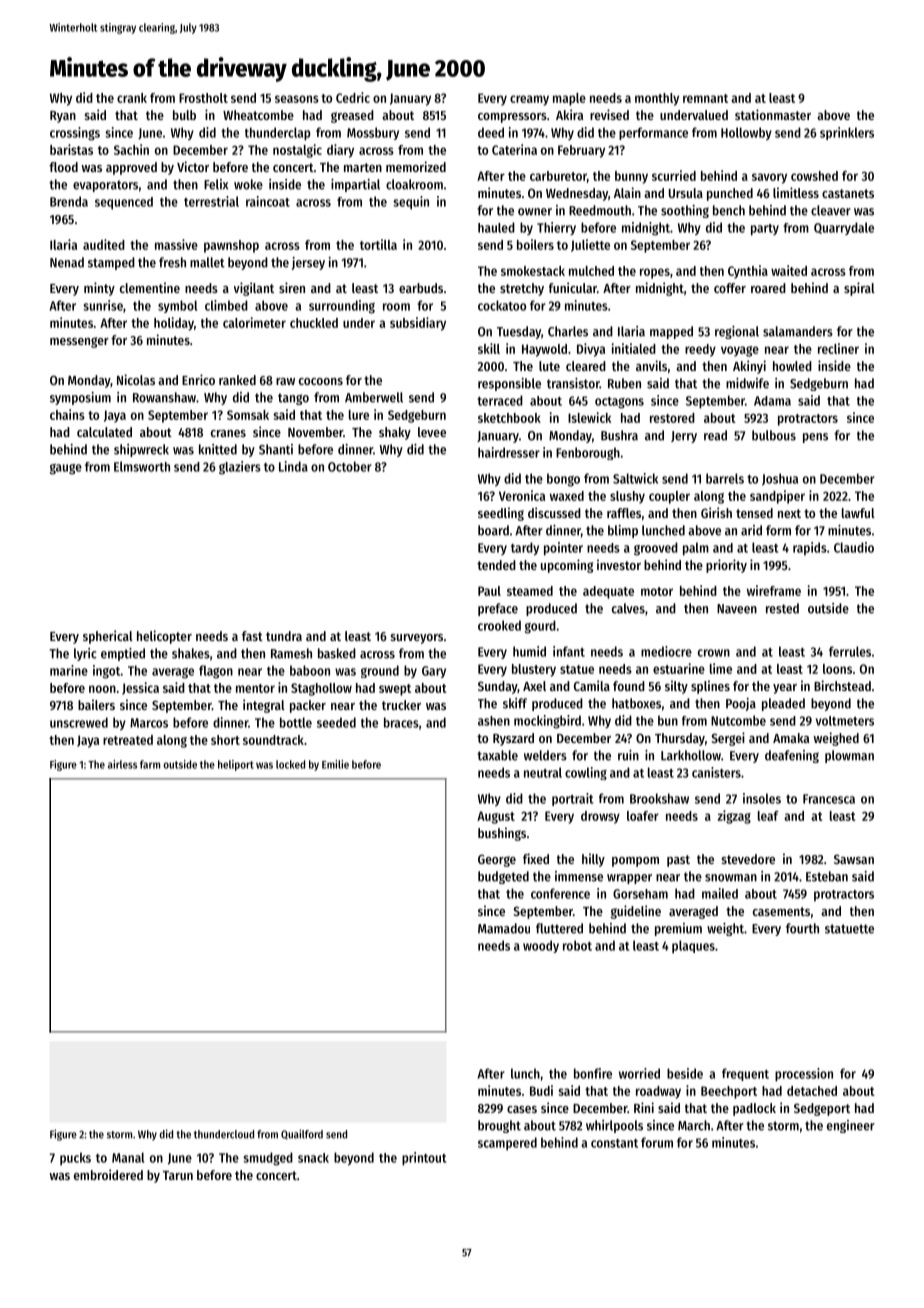 The width and height of the document is (924, 1308). Describe the element at coordinates (522, 495) in the document. I see `Veronica` at that location.
